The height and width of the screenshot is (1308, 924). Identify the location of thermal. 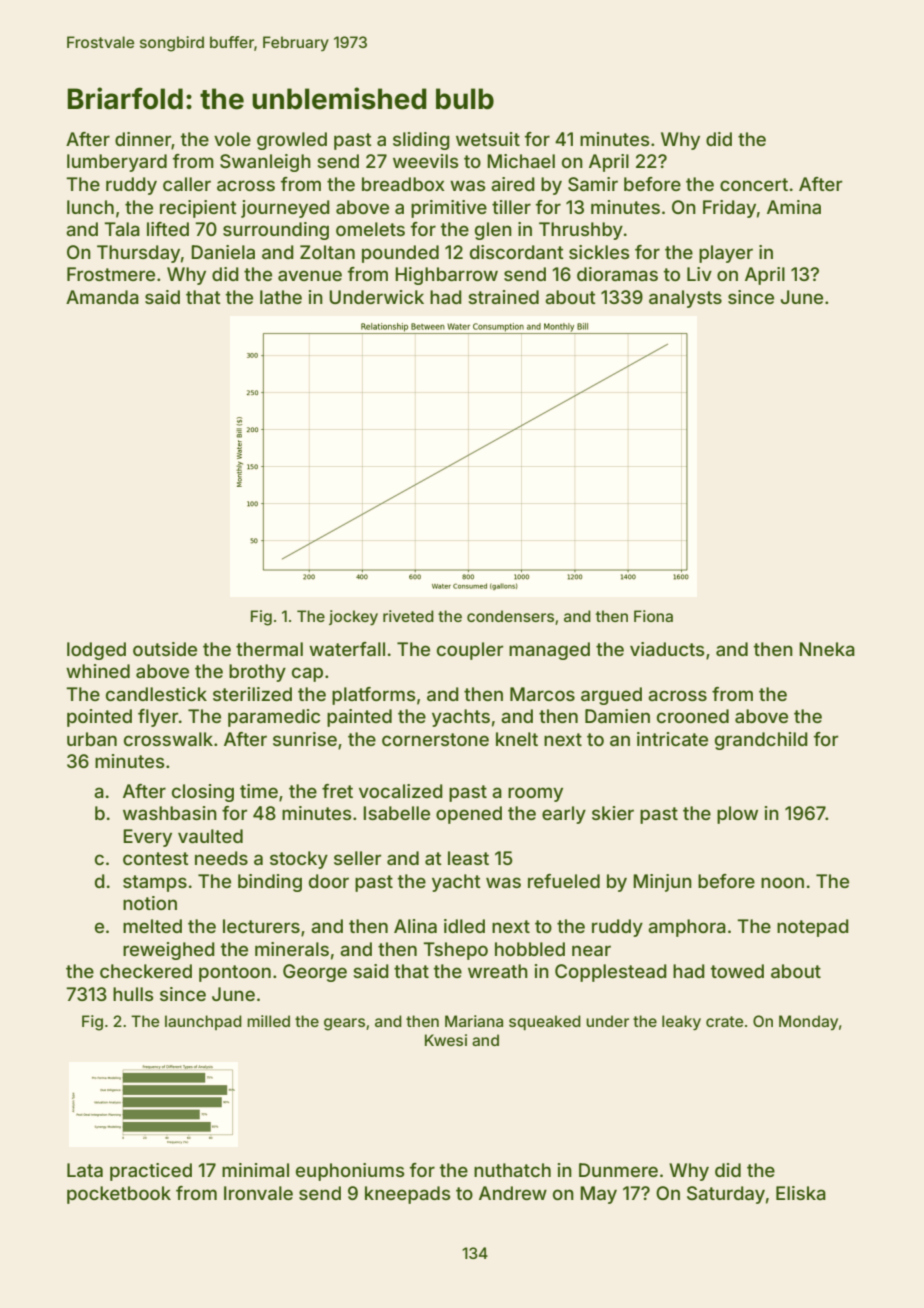
(269, 649).
